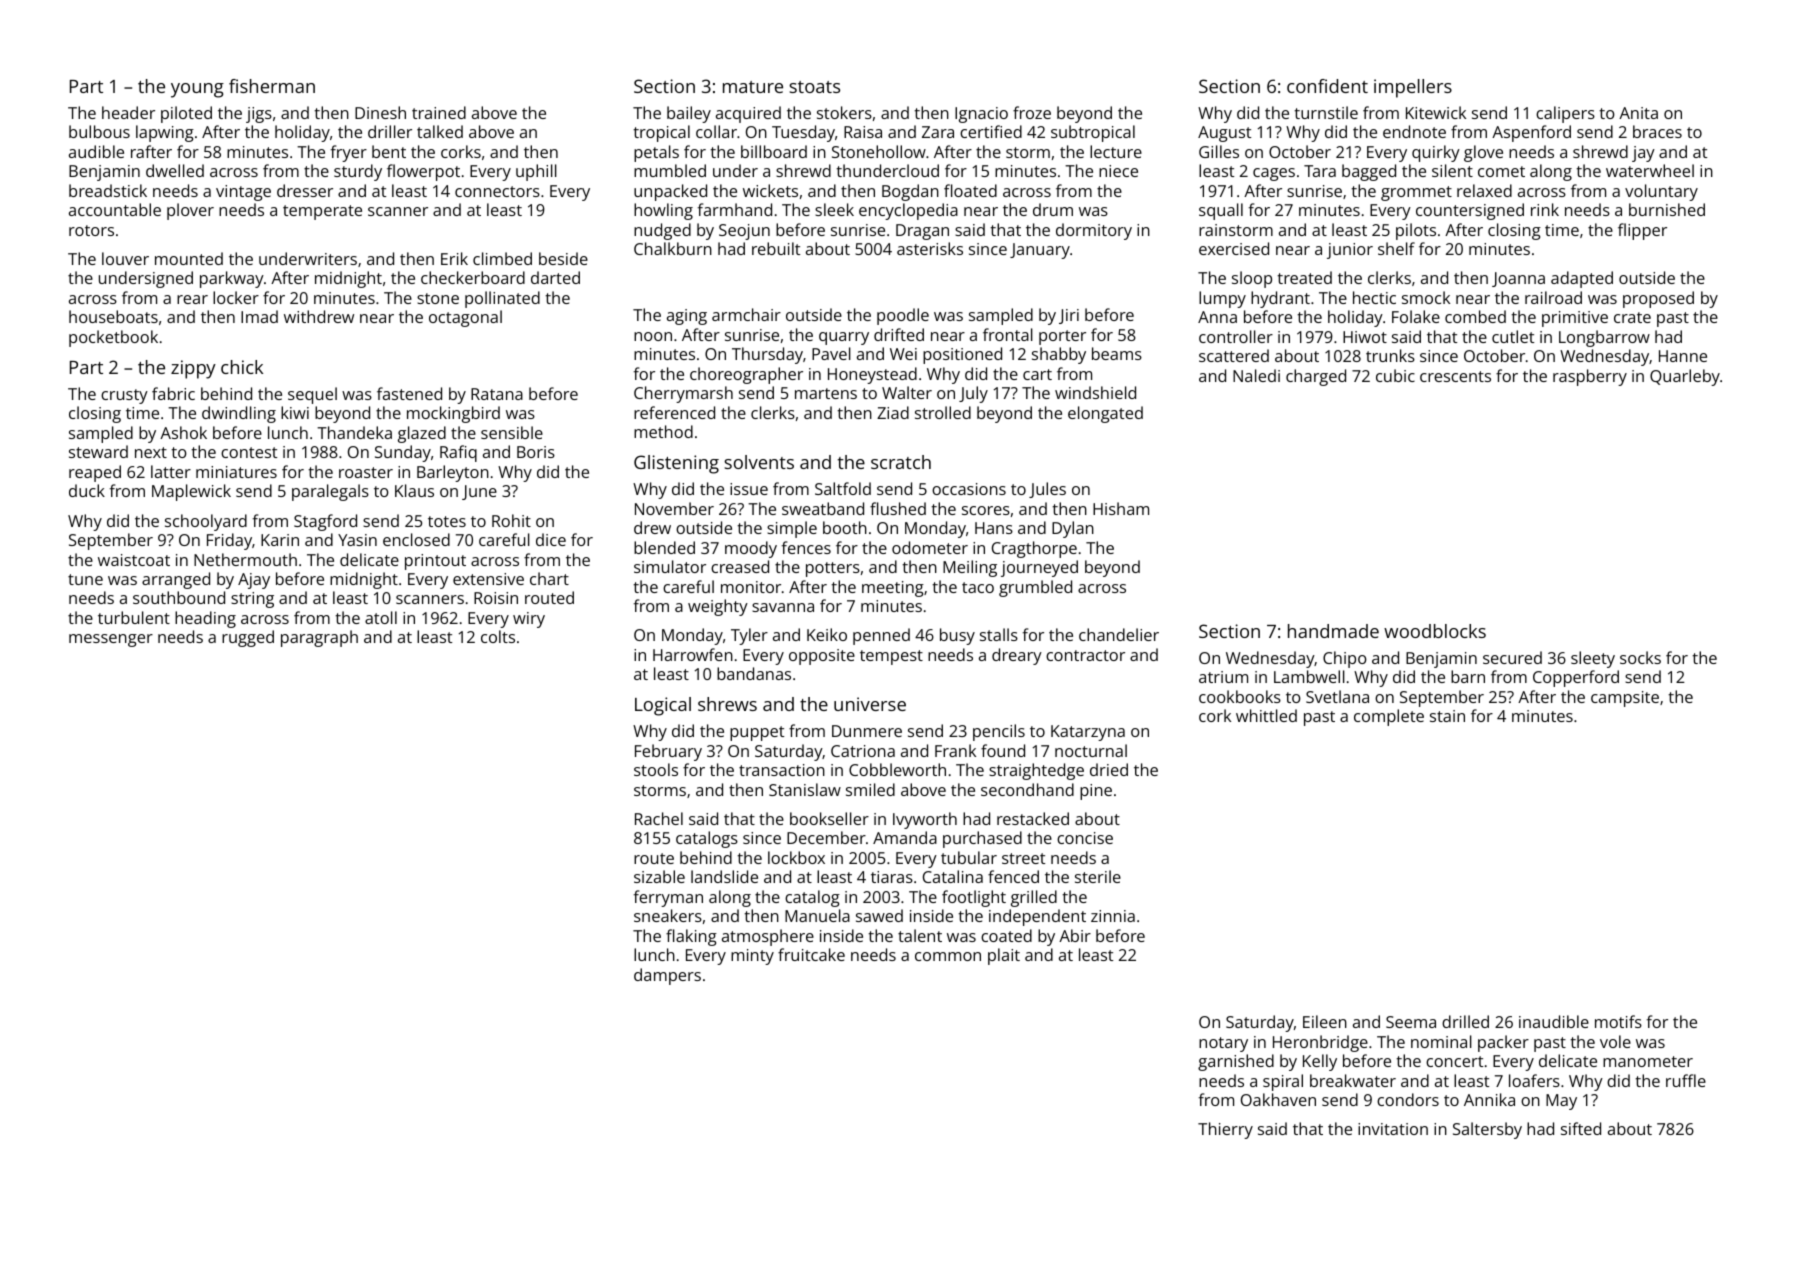 This screenshot has height=1268, width=1793. What do you see at coordinates (910, 192) in the screenshot?
I see `Bogdan` at bounding box center [910, 192].
